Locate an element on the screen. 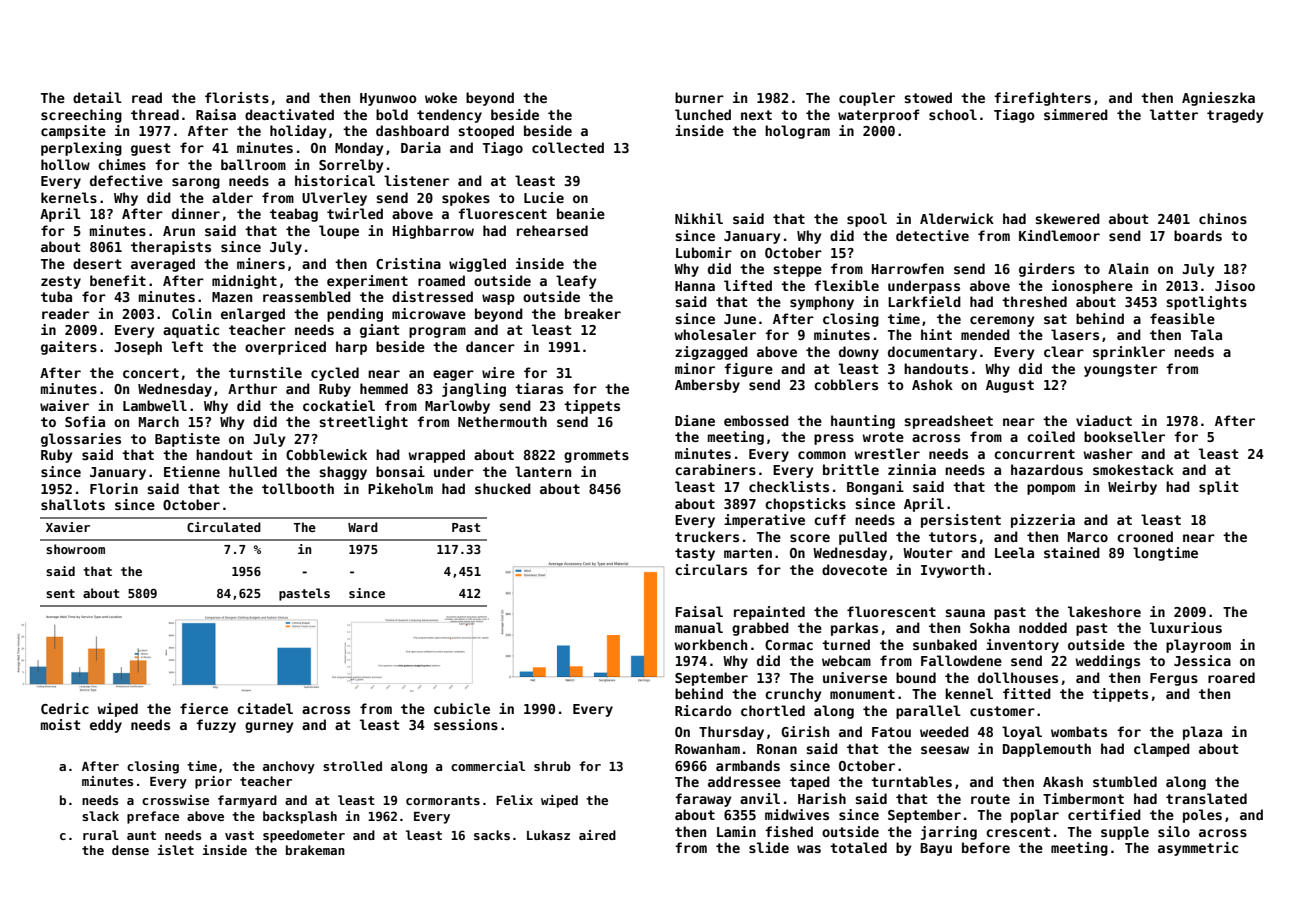 This screenshot has height=924, width=1308. Florin is located at coordinates (114, 488).
